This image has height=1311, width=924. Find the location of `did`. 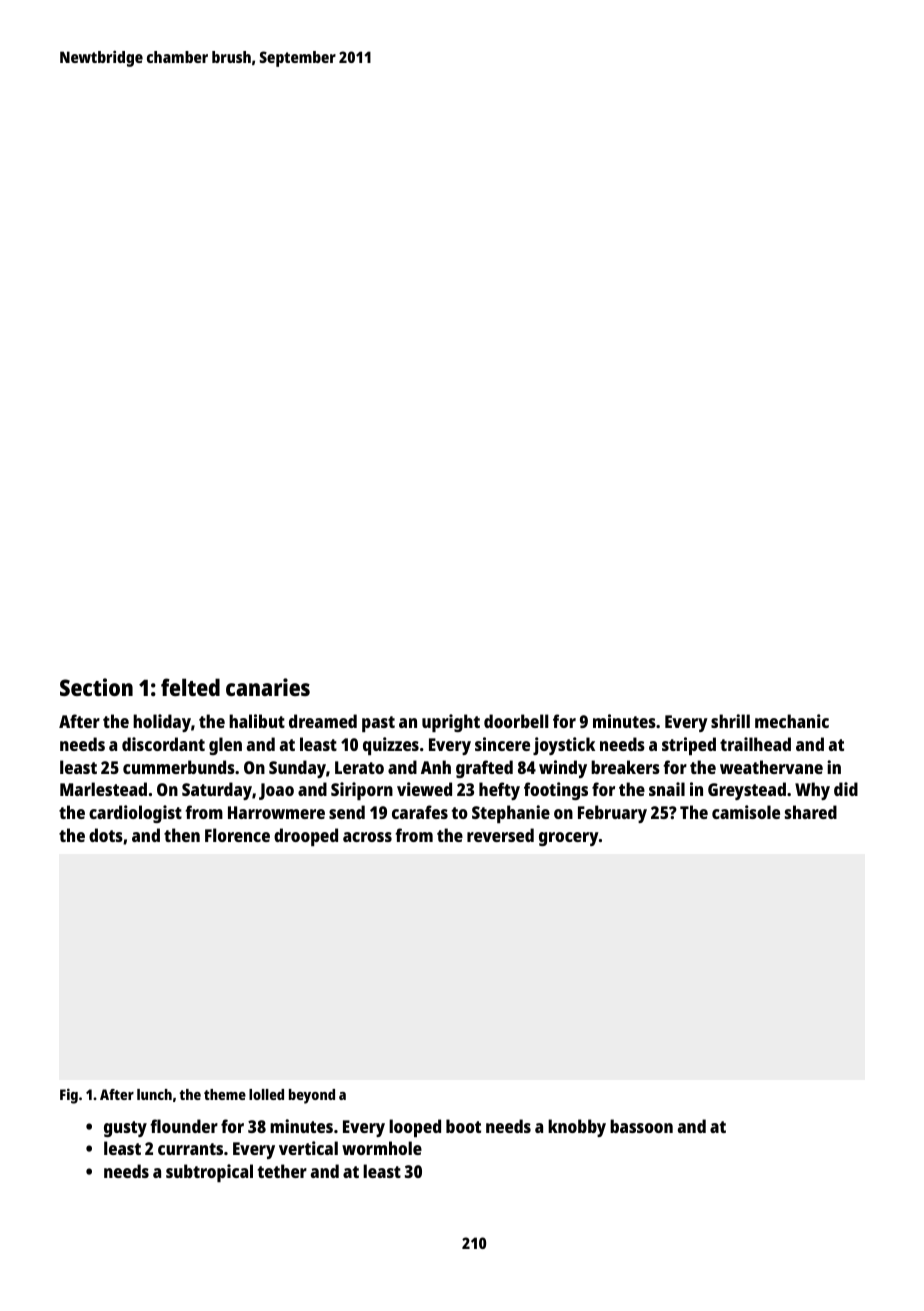

did is located at coordinates (846, 789).
